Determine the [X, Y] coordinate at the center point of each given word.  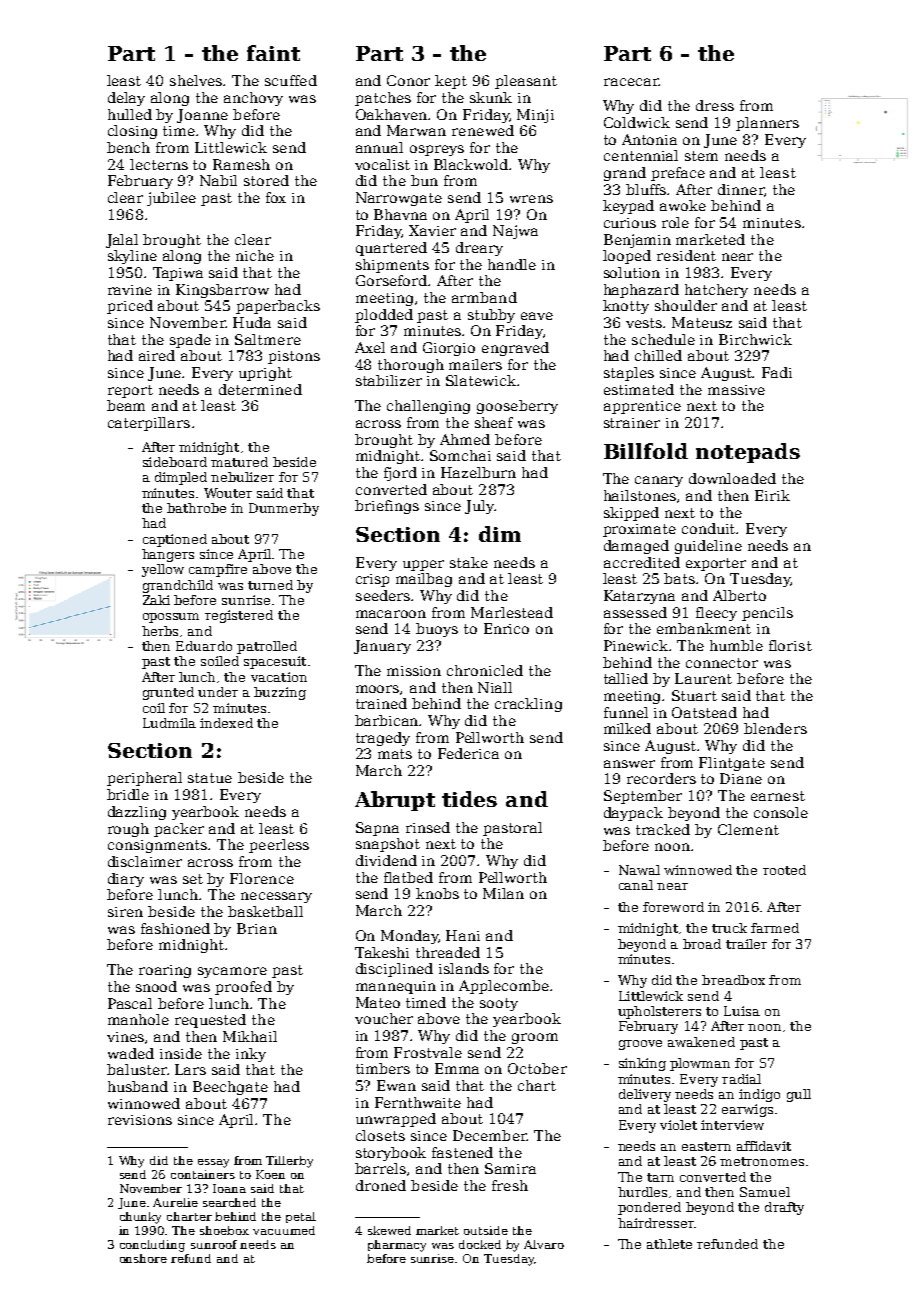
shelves [196, 80]
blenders [775, 728]
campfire [218, 570]
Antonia [649, 139]
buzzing [280, 693]
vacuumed [284, 1230]
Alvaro [544, 1244]
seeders [384, 595]
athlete [669, 1244]
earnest [778, 796]
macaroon [391, 614]
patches [383, 99]
